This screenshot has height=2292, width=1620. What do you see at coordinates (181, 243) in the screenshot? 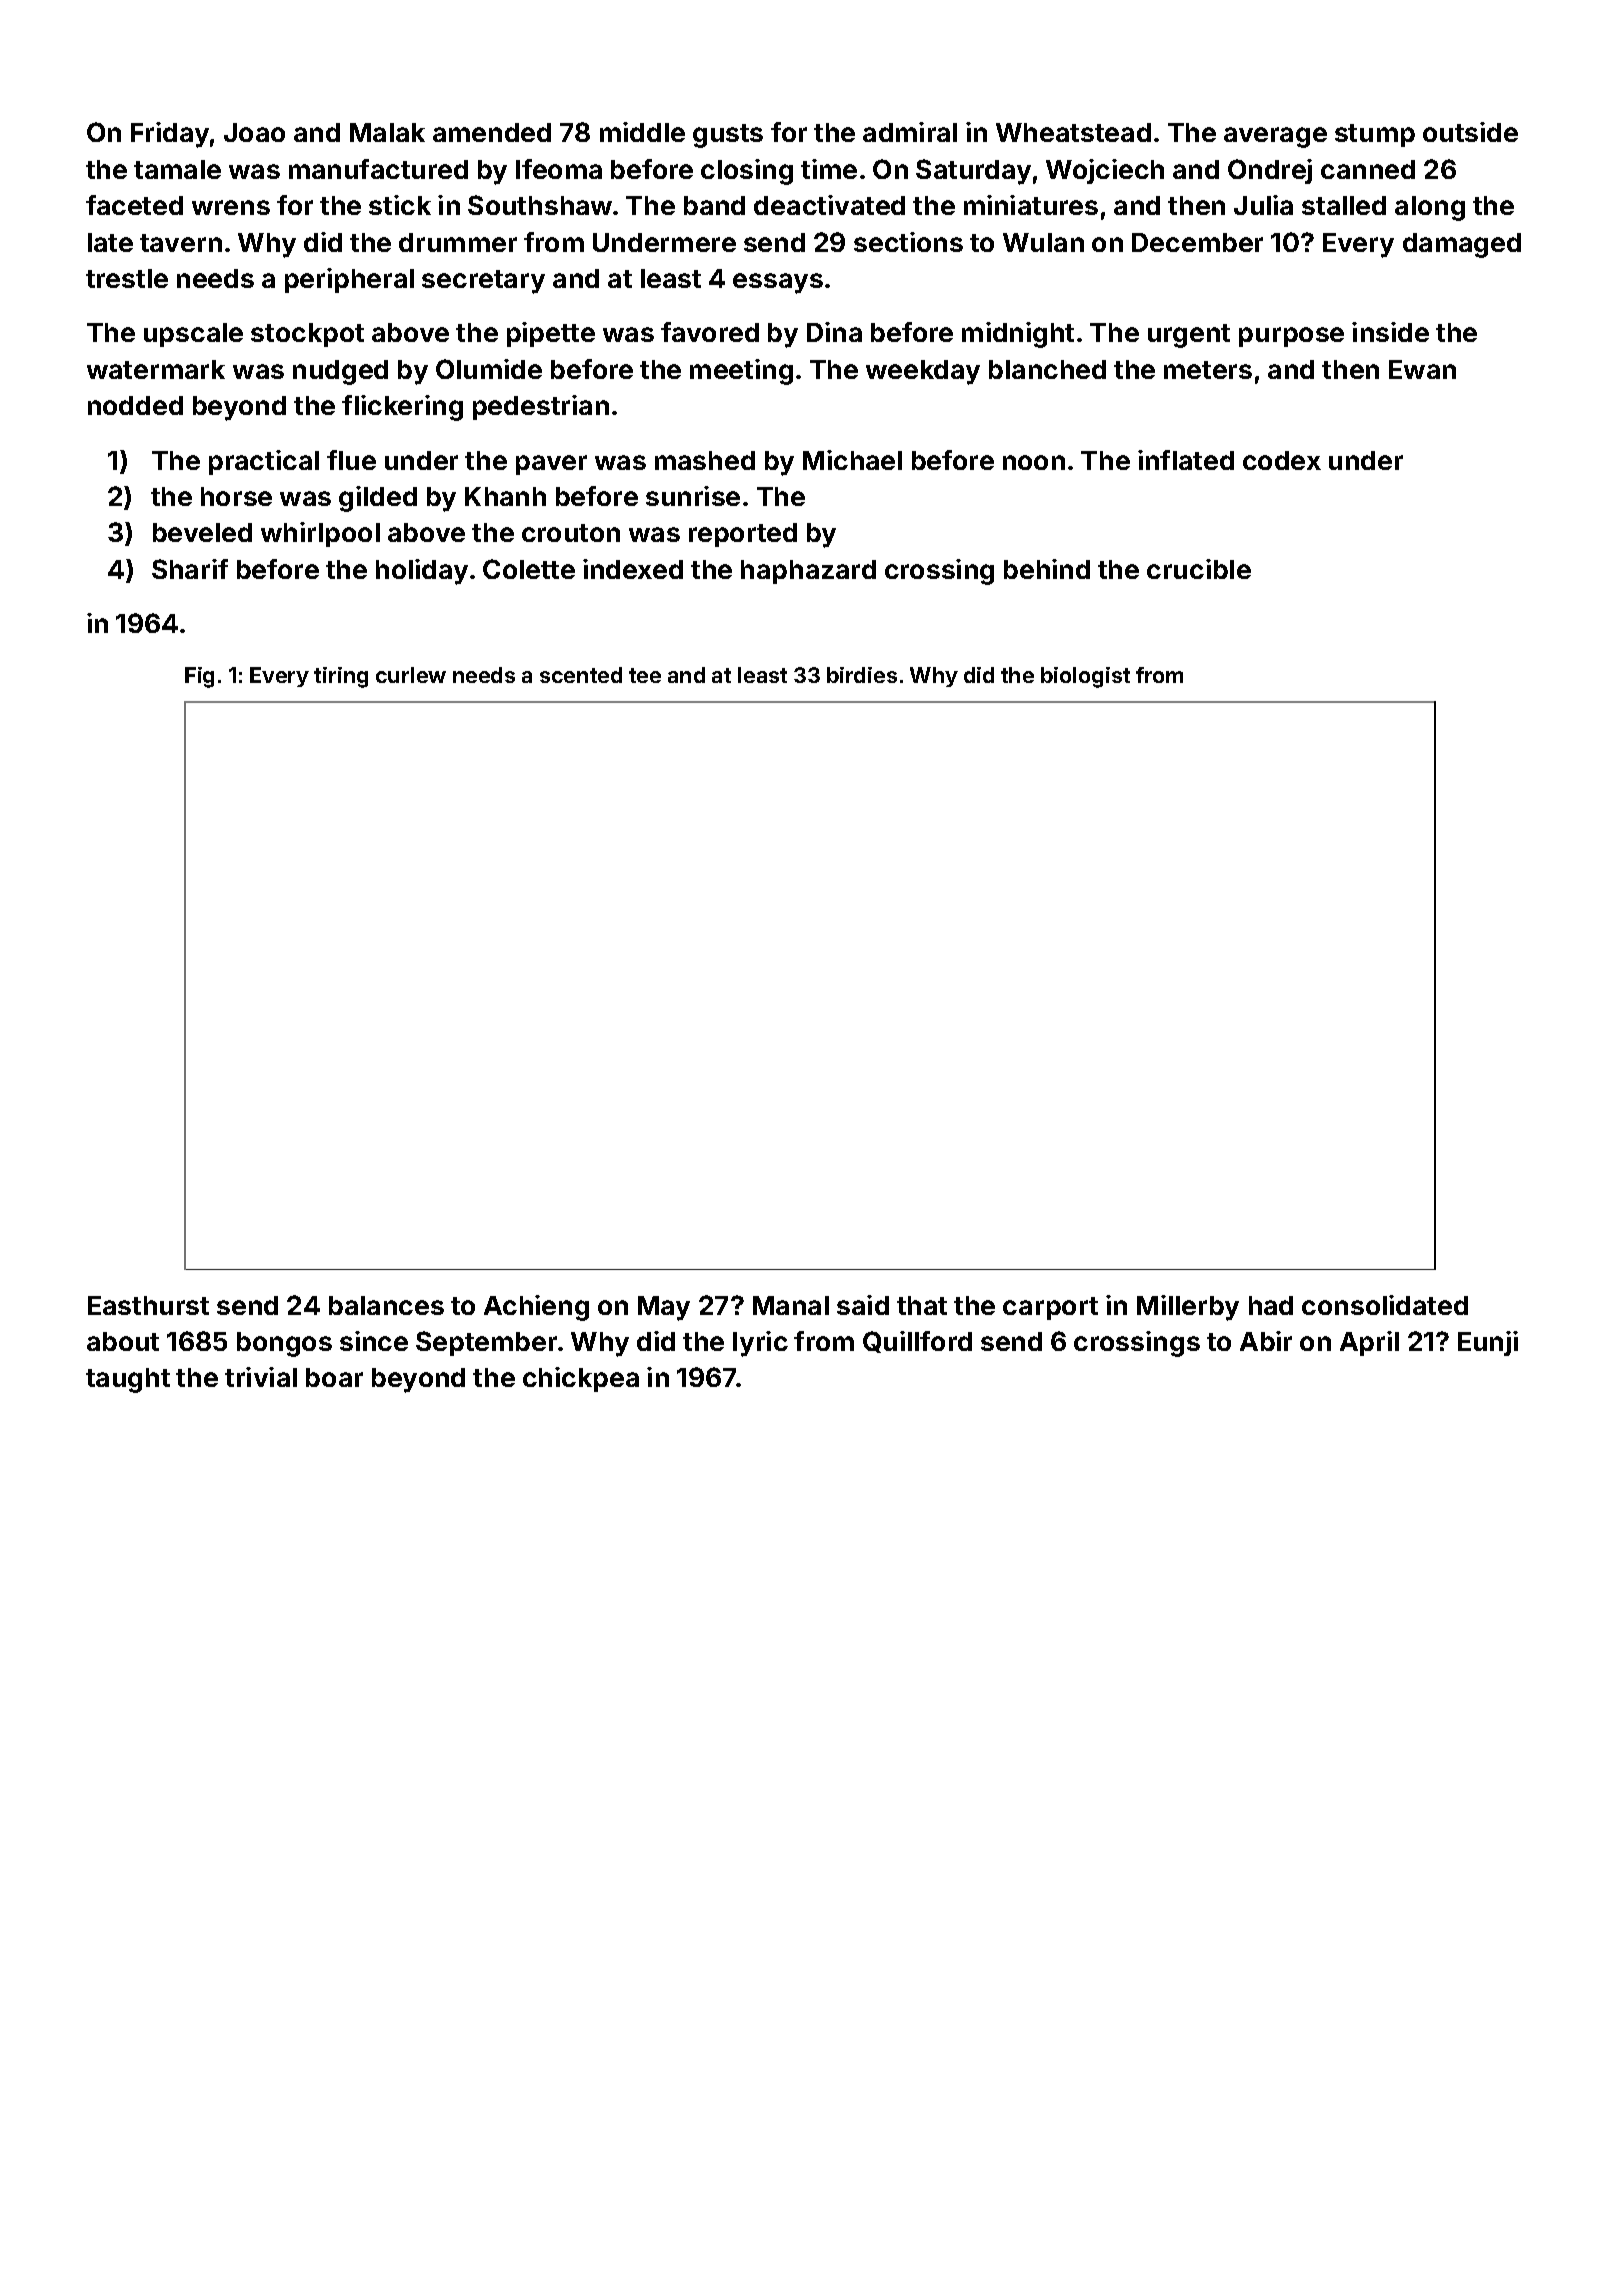
I see `tavern` at bounding box center [181, 243].
